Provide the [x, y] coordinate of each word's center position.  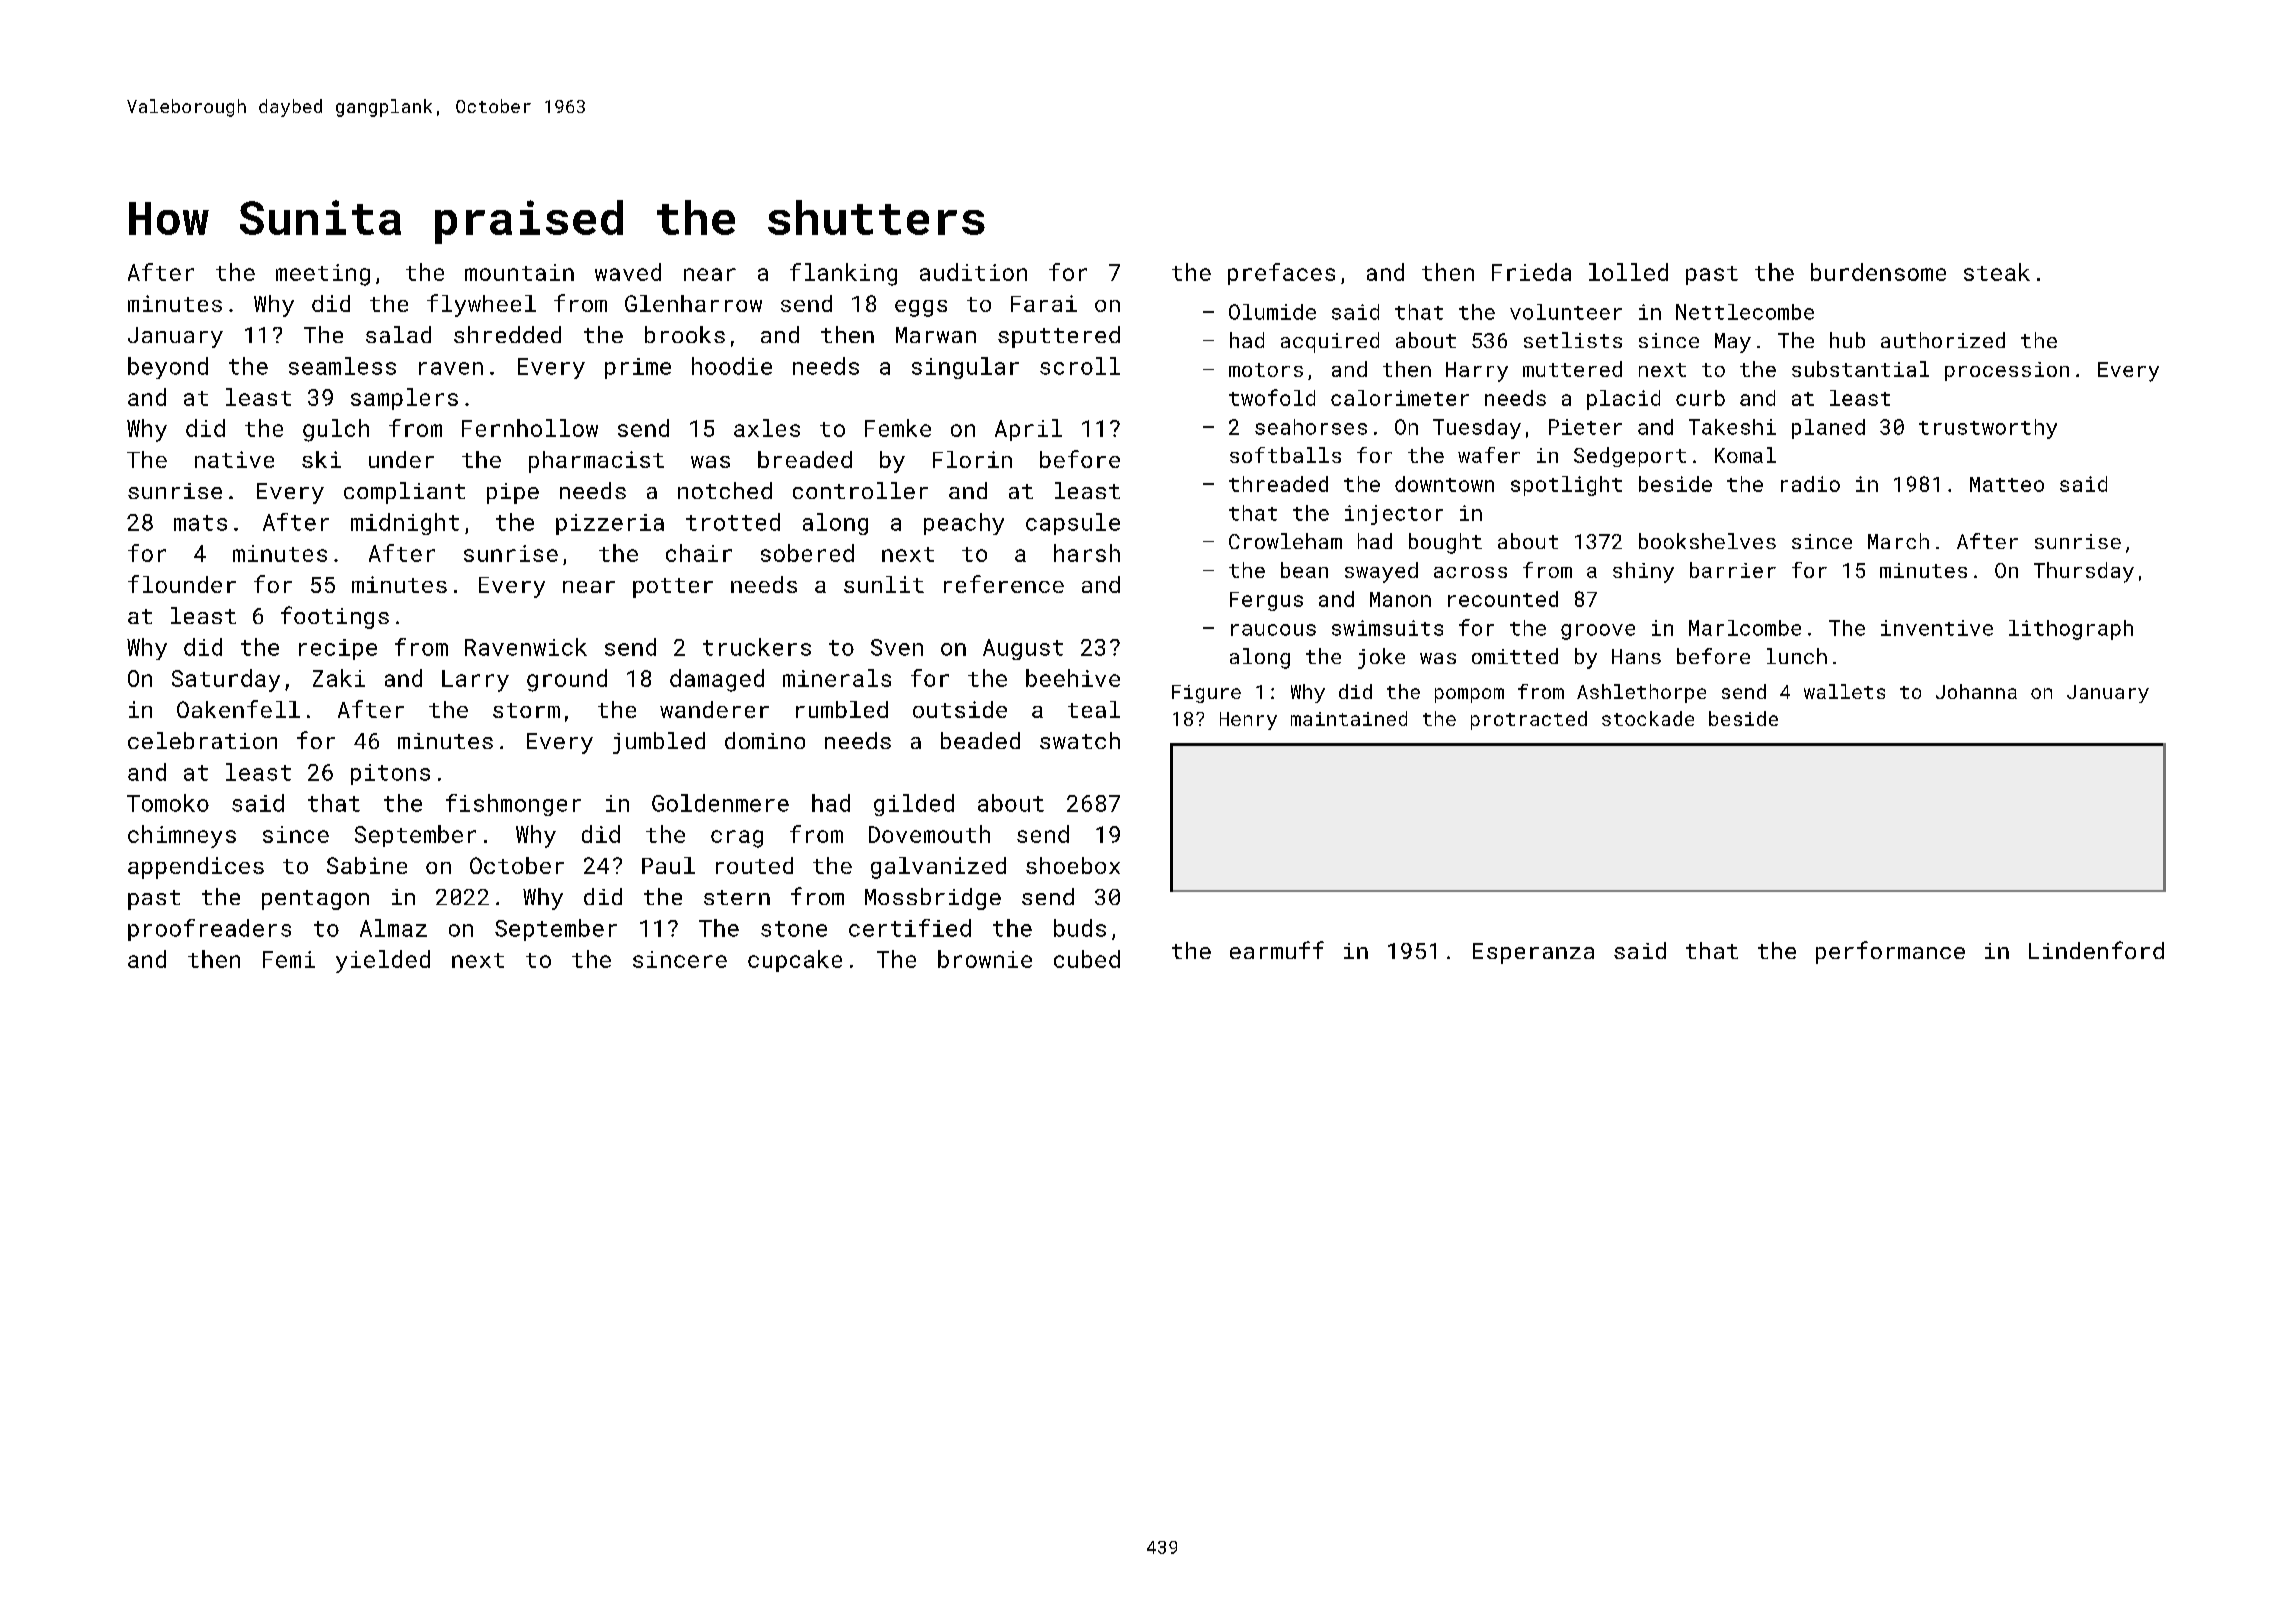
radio [1810, 484]
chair [699, 553]
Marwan [936, 335]
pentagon [315, 900]
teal [1094, 709]
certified [910, 928]
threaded [1278, 484]
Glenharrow [693, 303]
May [1733, 343]
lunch [1797, 656]
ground [567, 680]
